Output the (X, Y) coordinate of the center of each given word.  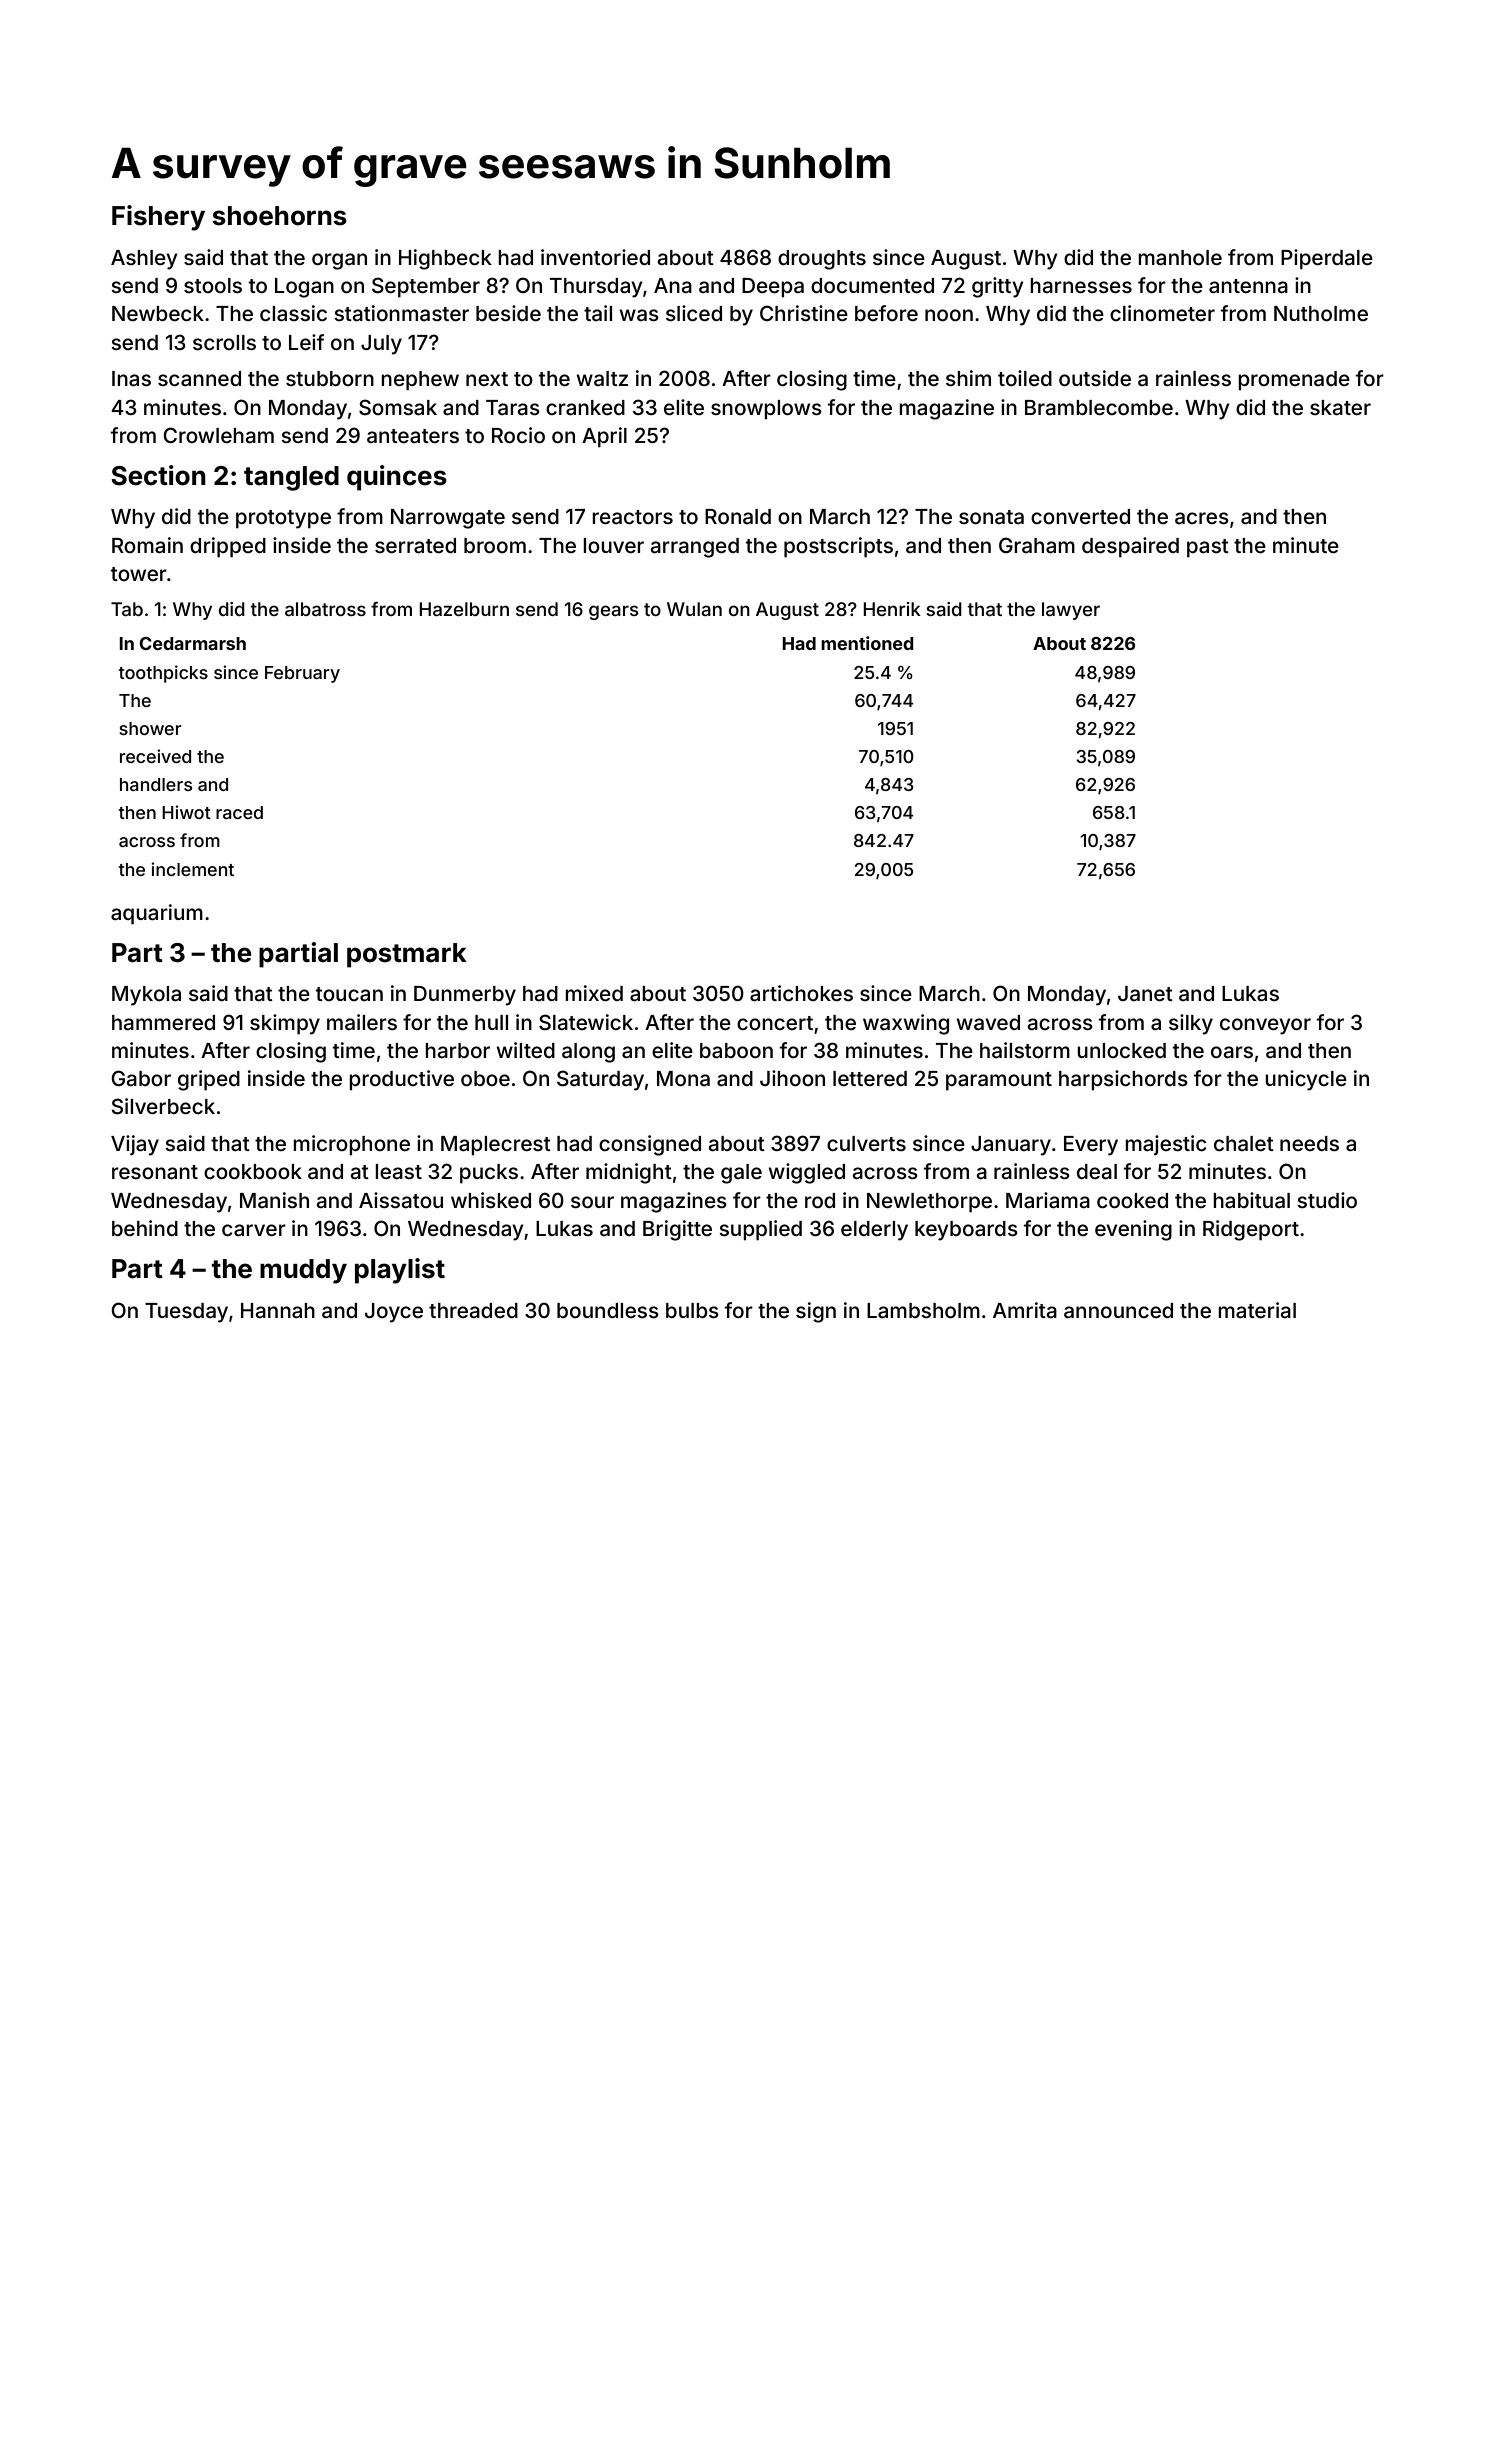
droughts (822, 260)
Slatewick (586, 1022)
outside (1095, 378)
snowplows (766, 410)
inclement (192, 869)
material (1257, 1310)
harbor (457, 1050)
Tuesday (186, 1313)
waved (988, 1022)
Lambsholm (923, 1310)
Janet (1145, 993)
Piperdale (1327, 259)
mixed (594, 993)
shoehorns (279, 216)
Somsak (398, 407)
